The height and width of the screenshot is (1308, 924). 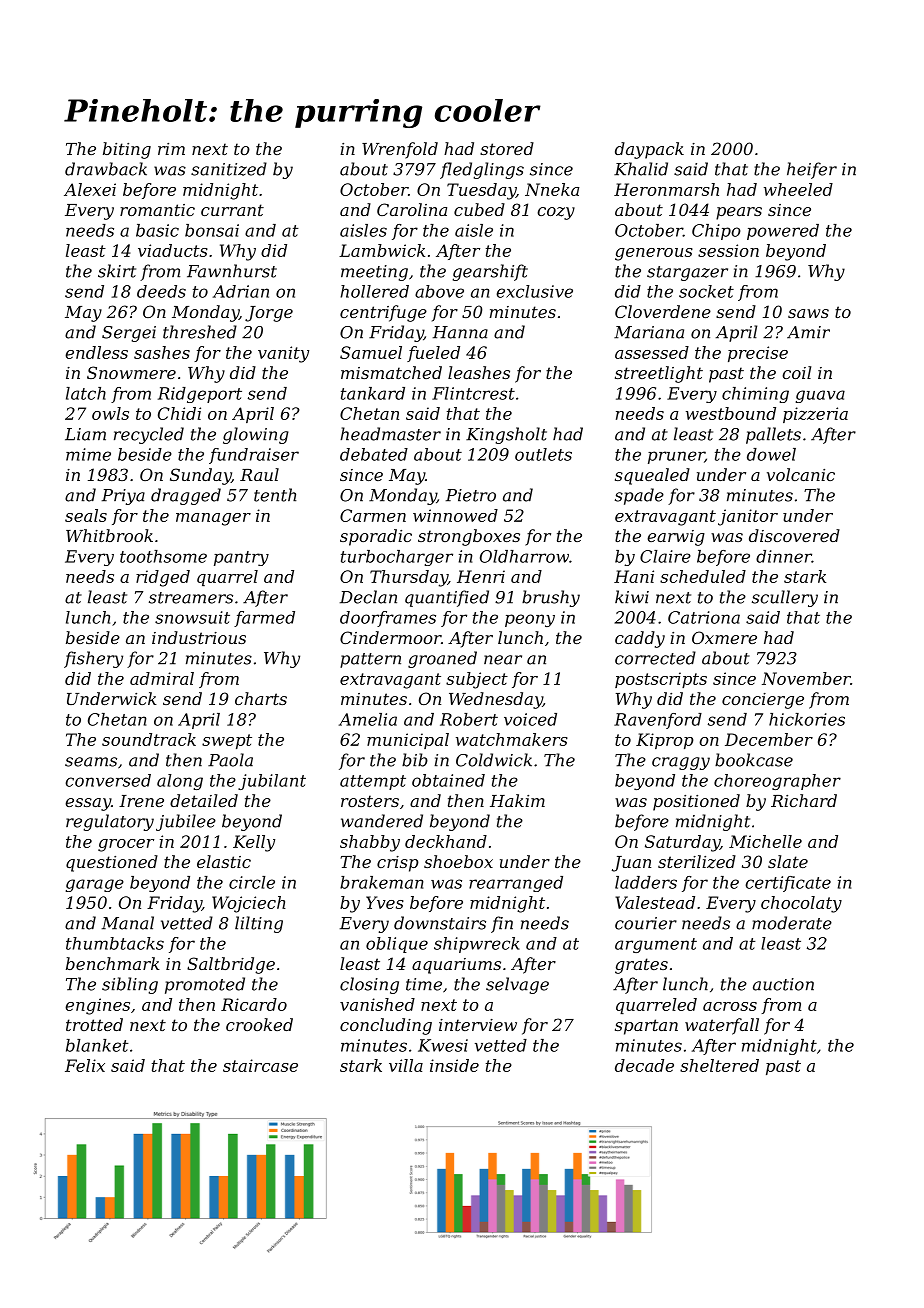 I want to click on shoebox, so click(x=458, y=861).
